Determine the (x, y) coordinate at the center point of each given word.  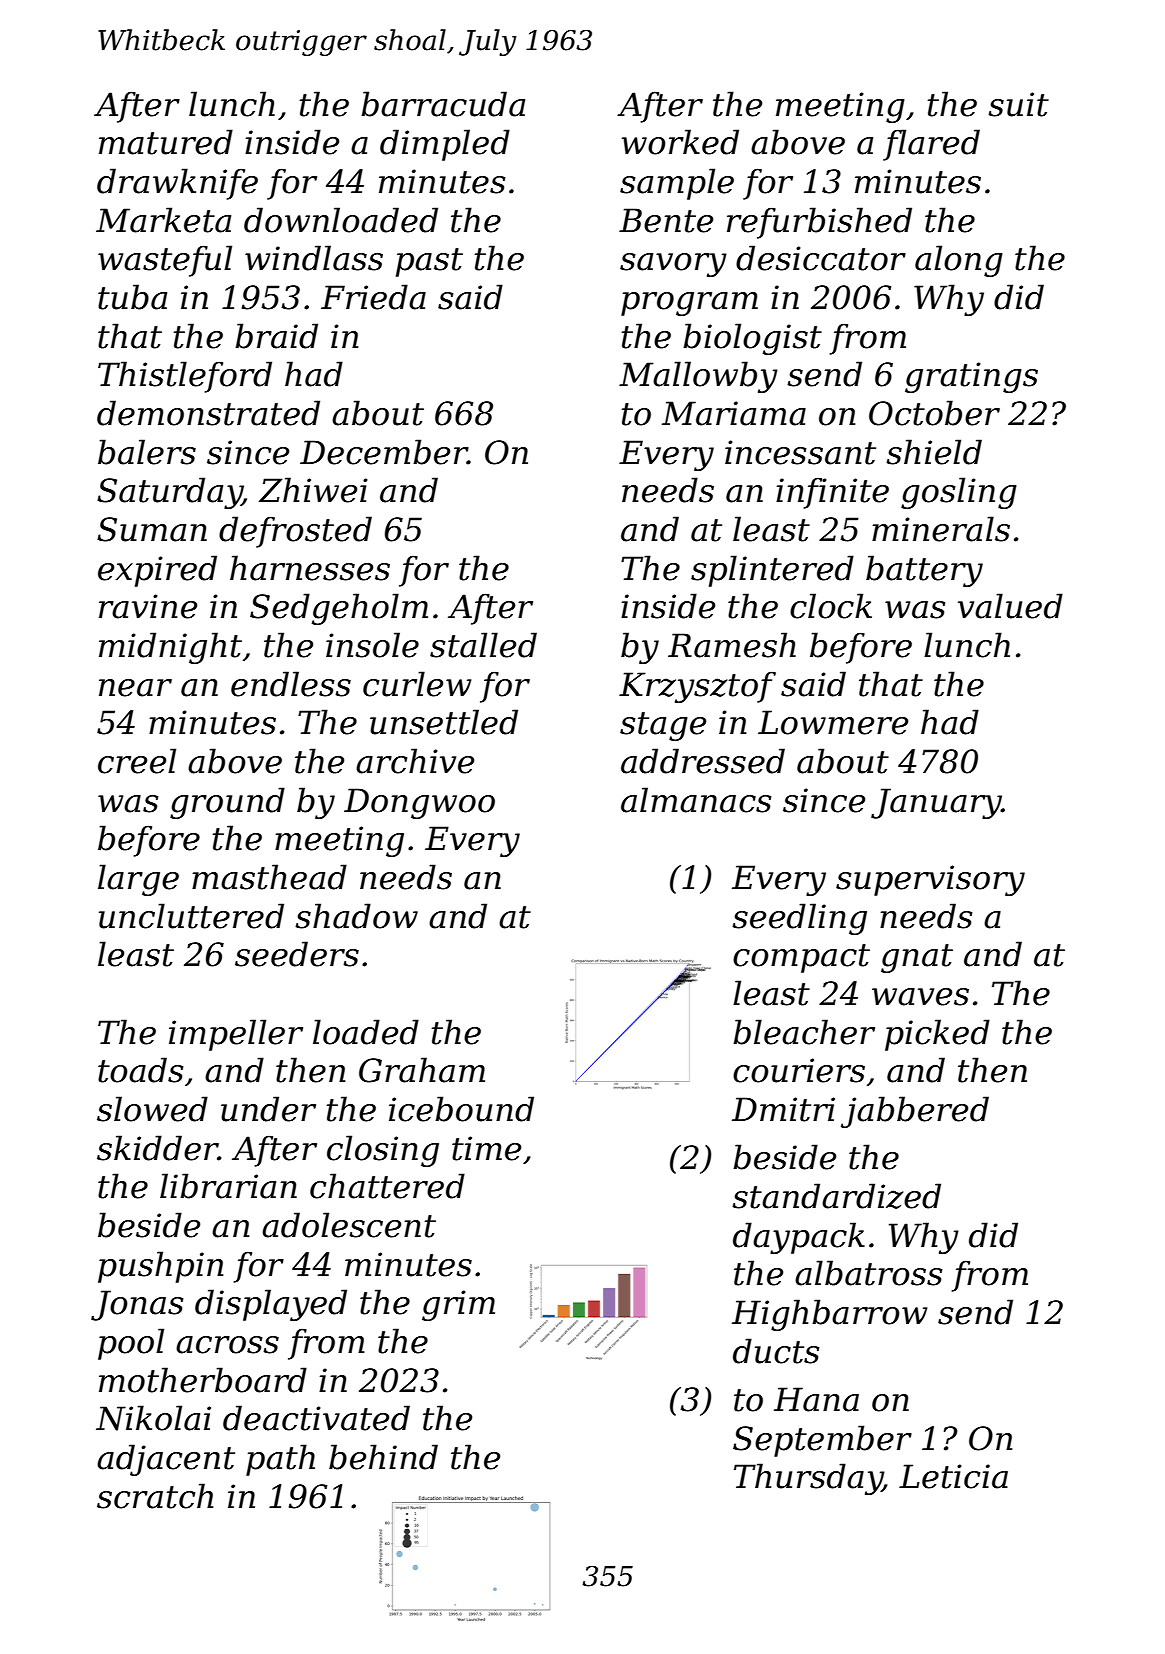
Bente (666, 220)
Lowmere (833, 722)
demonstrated (208, 413)
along (959, 261)
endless (291, 684)
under (268, 1109)
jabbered (915, 1112)
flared (931, 145)
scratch (155, 1496)
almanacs (696, 800)
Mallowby (698, 377)
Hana (816, 1399)
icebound (461, 1109)
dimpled (445, 145)
